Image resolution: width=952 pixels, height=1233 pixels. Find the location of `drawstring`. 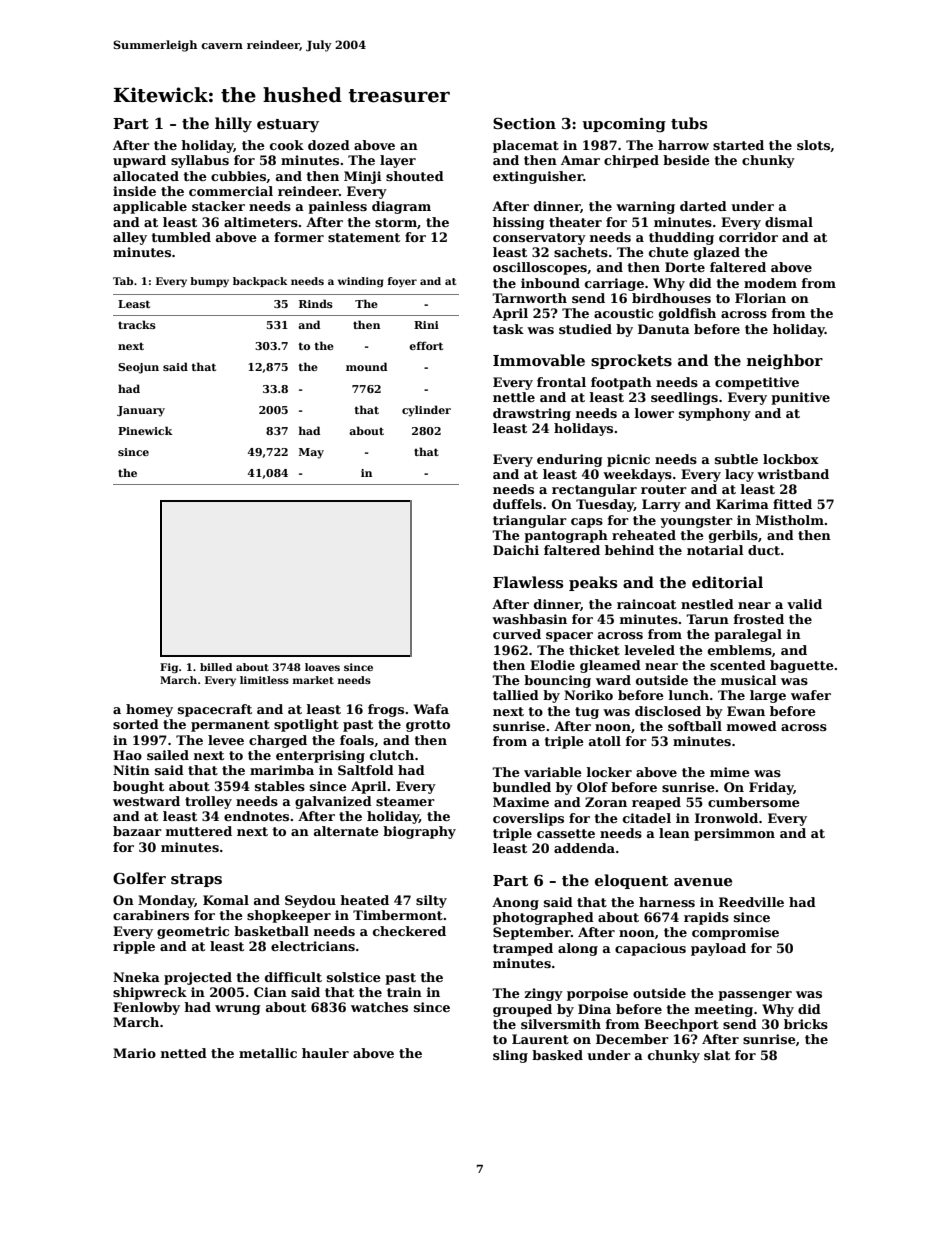

drawstring is located at coordinates (532, 414).
